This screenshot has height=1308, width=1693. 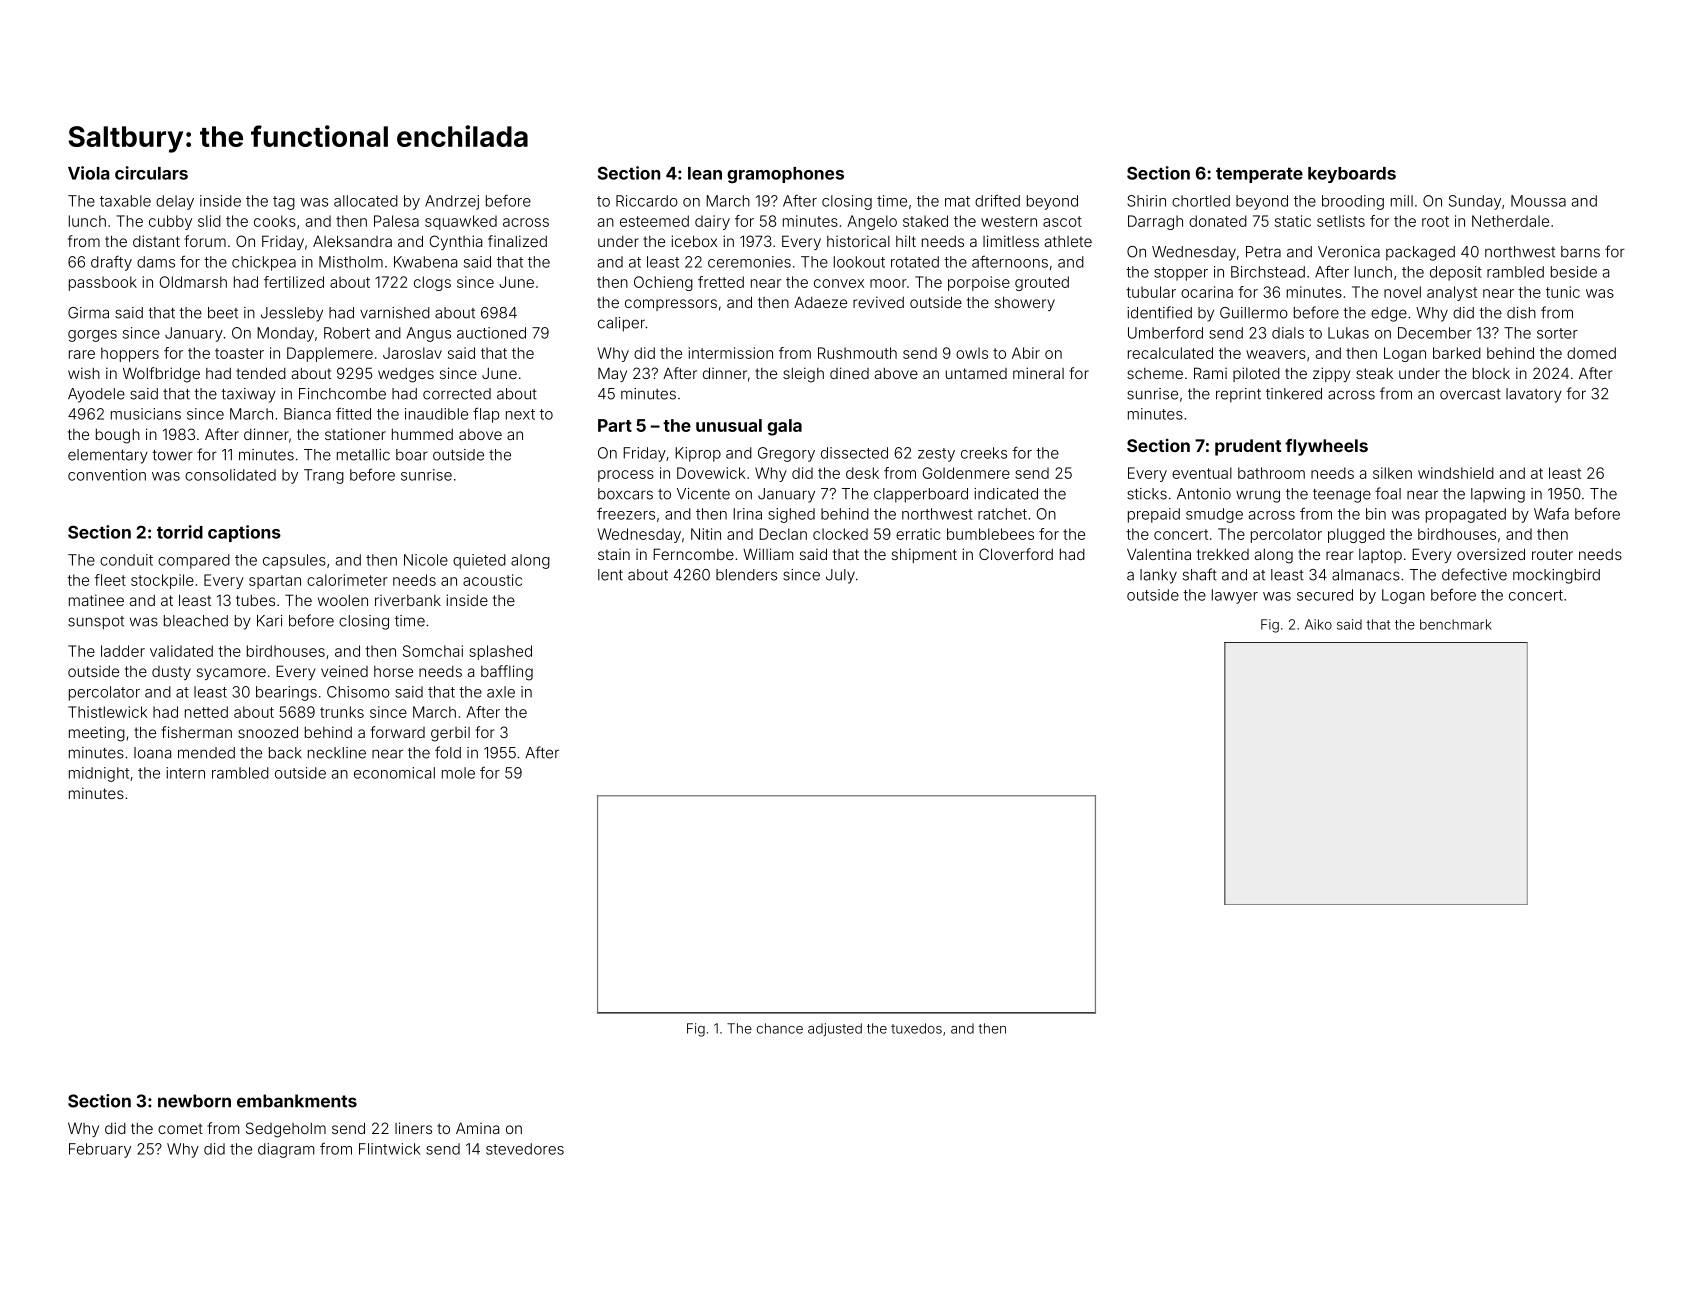 What do you see at coordinates (1456, 624) in the screenshot?
I see `benchmark` at bounding box center [1456, 624].
